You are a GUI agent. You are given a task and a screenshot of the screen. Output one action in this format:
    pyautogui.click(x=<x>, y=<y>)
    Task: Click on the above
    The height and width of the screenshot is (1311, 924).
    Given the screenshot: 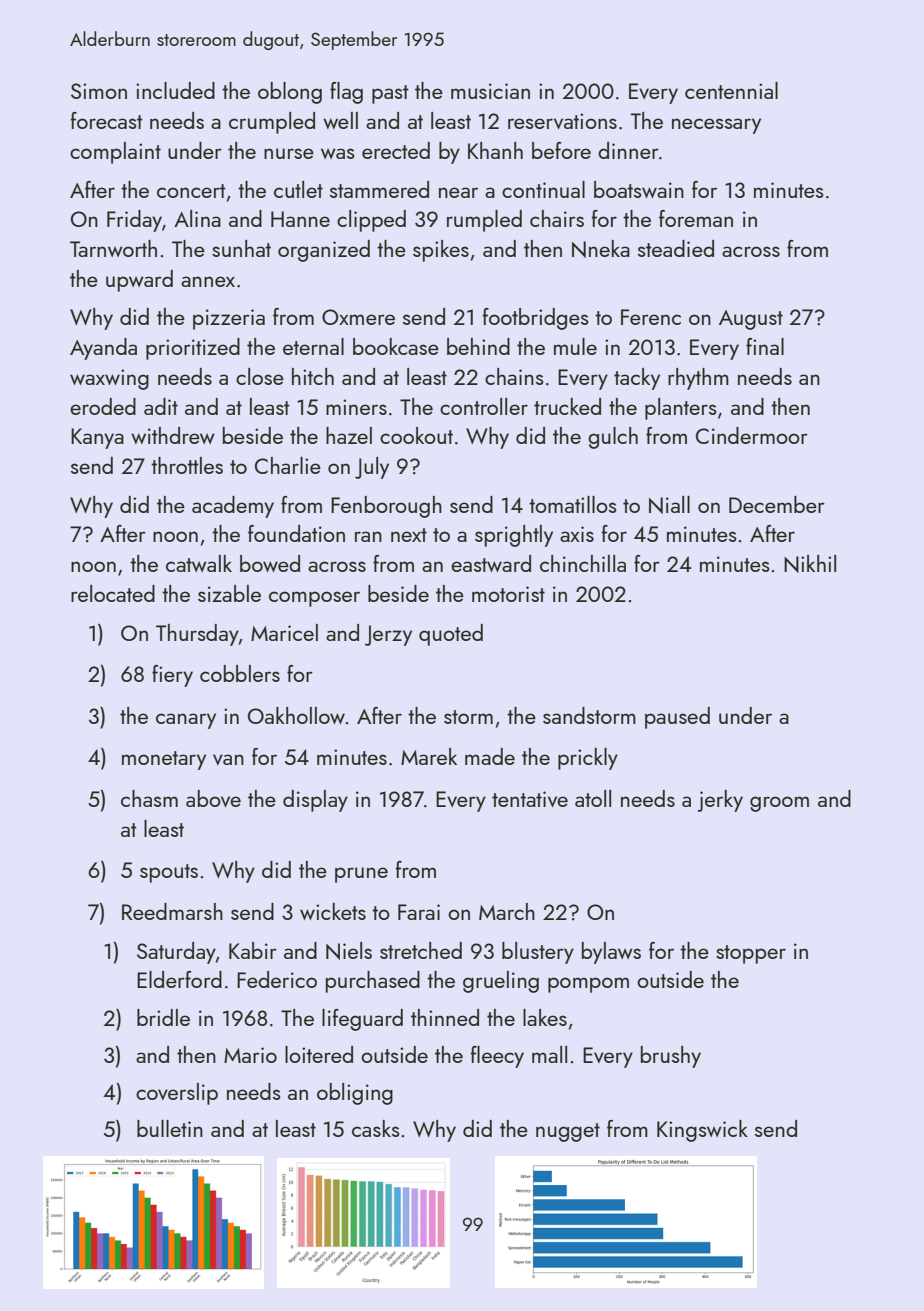 What is the action you would take?
    pyautogui.click(x=213, y=798)
